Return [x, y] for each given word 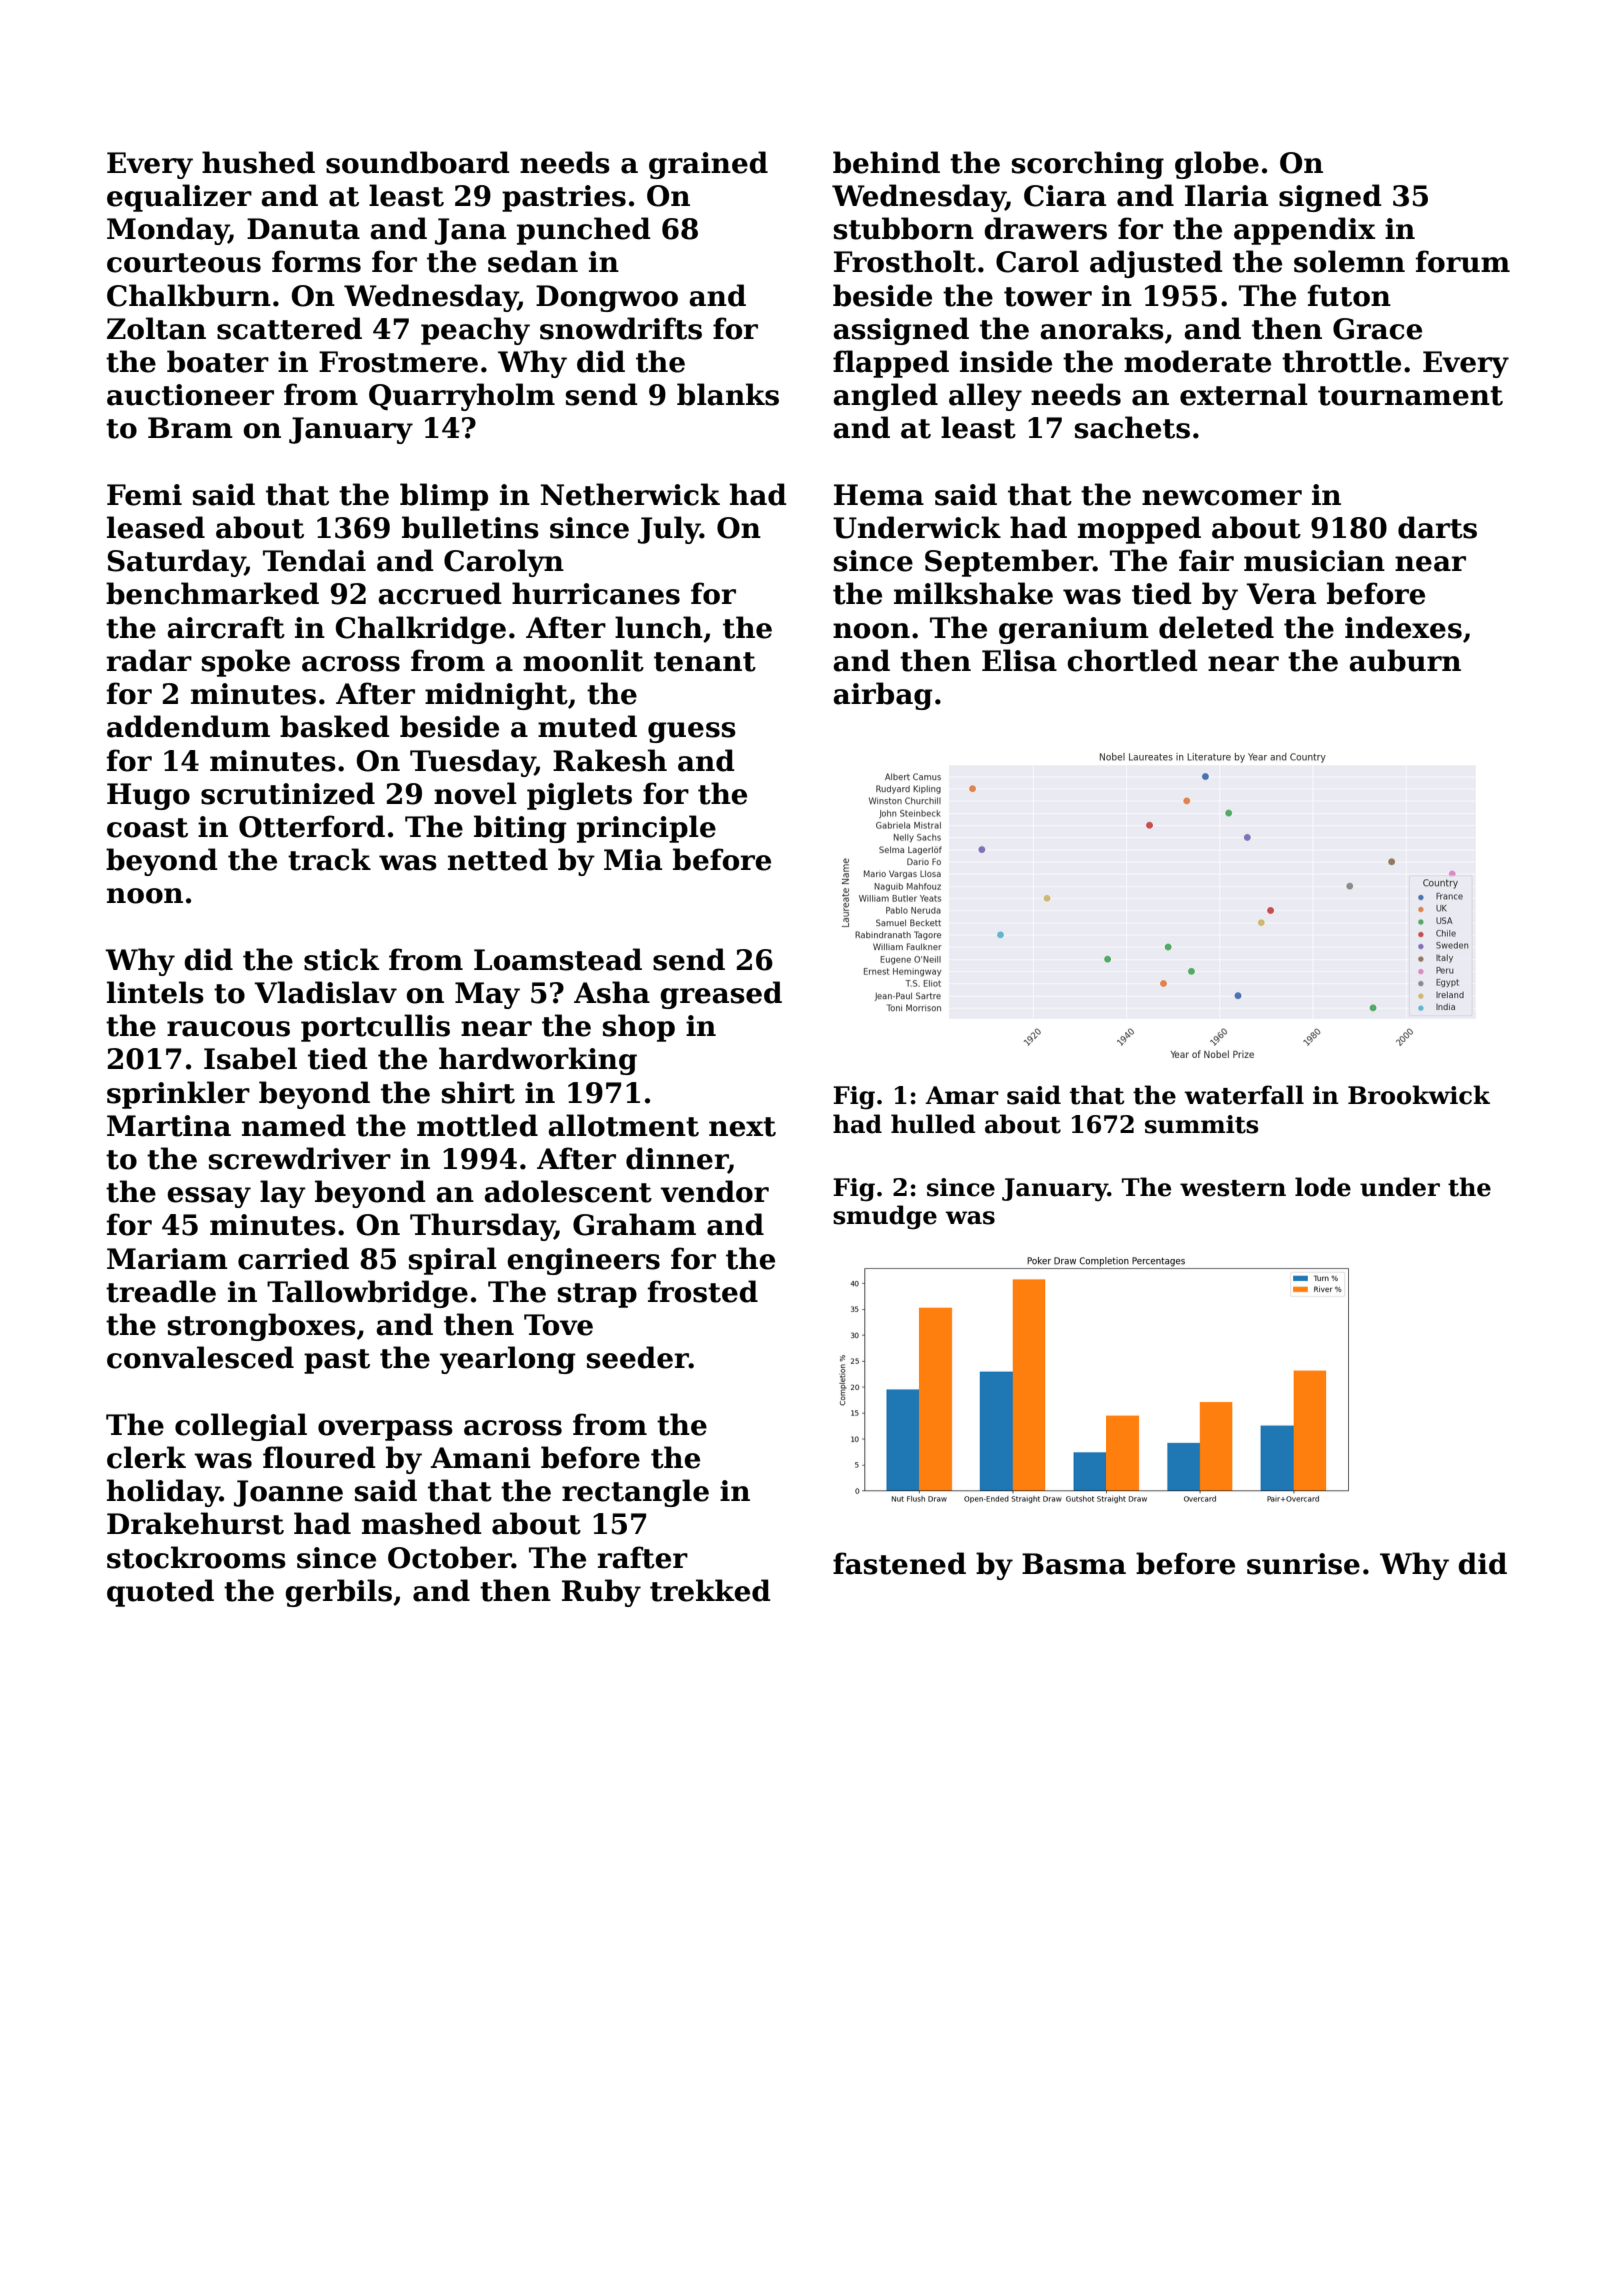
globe [1217, 165]
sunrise [1303, 1564]
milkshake [973, 593]
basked [335, 726]
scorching [1088, 165]
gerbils [338, 1593]
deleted [1216, 627]
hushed [258, 162]
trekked [710, 1590]
